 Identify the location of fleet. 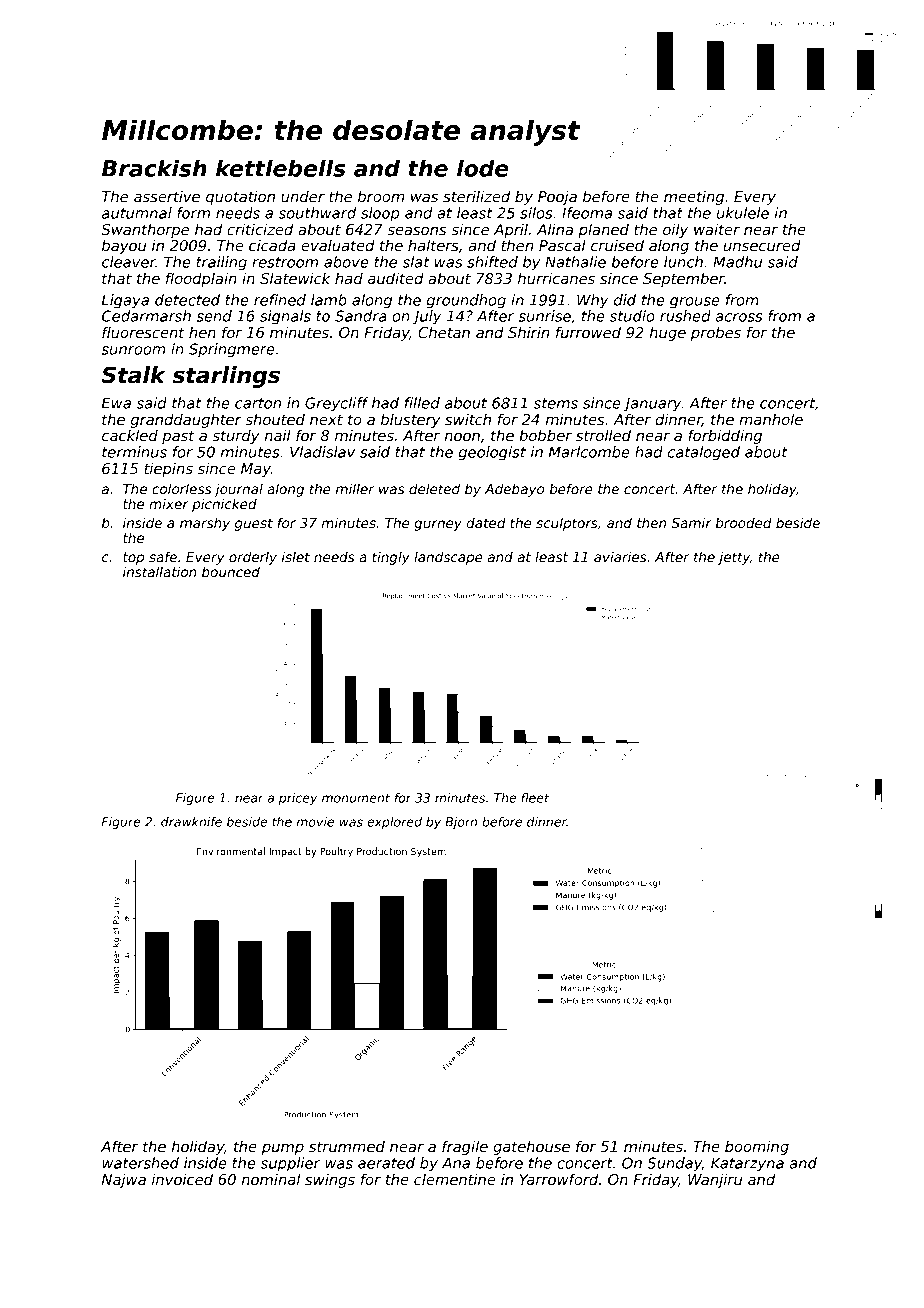
(535, 798).
